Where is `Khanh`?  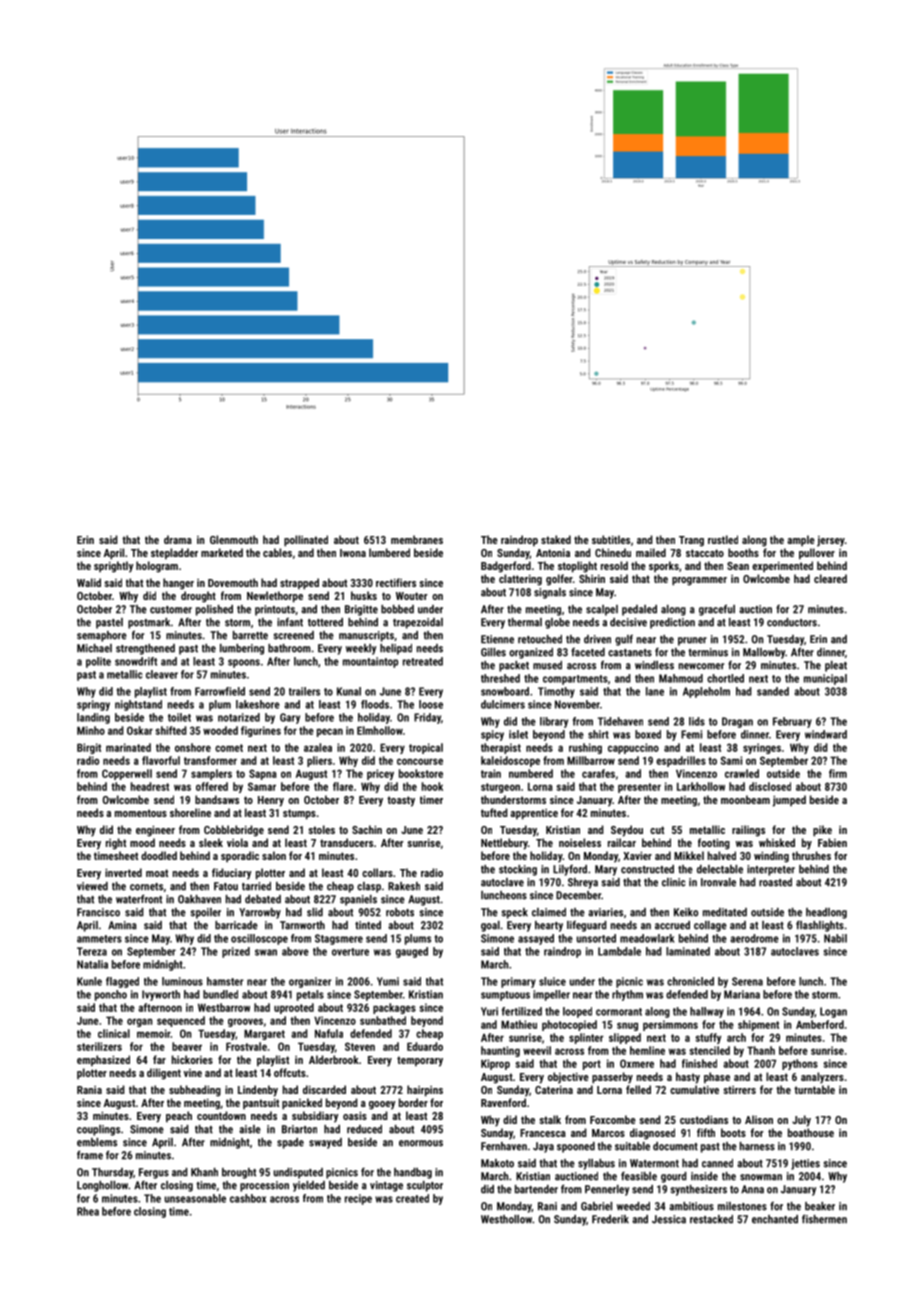
Khanh is located at coordinates (204, 1172).
